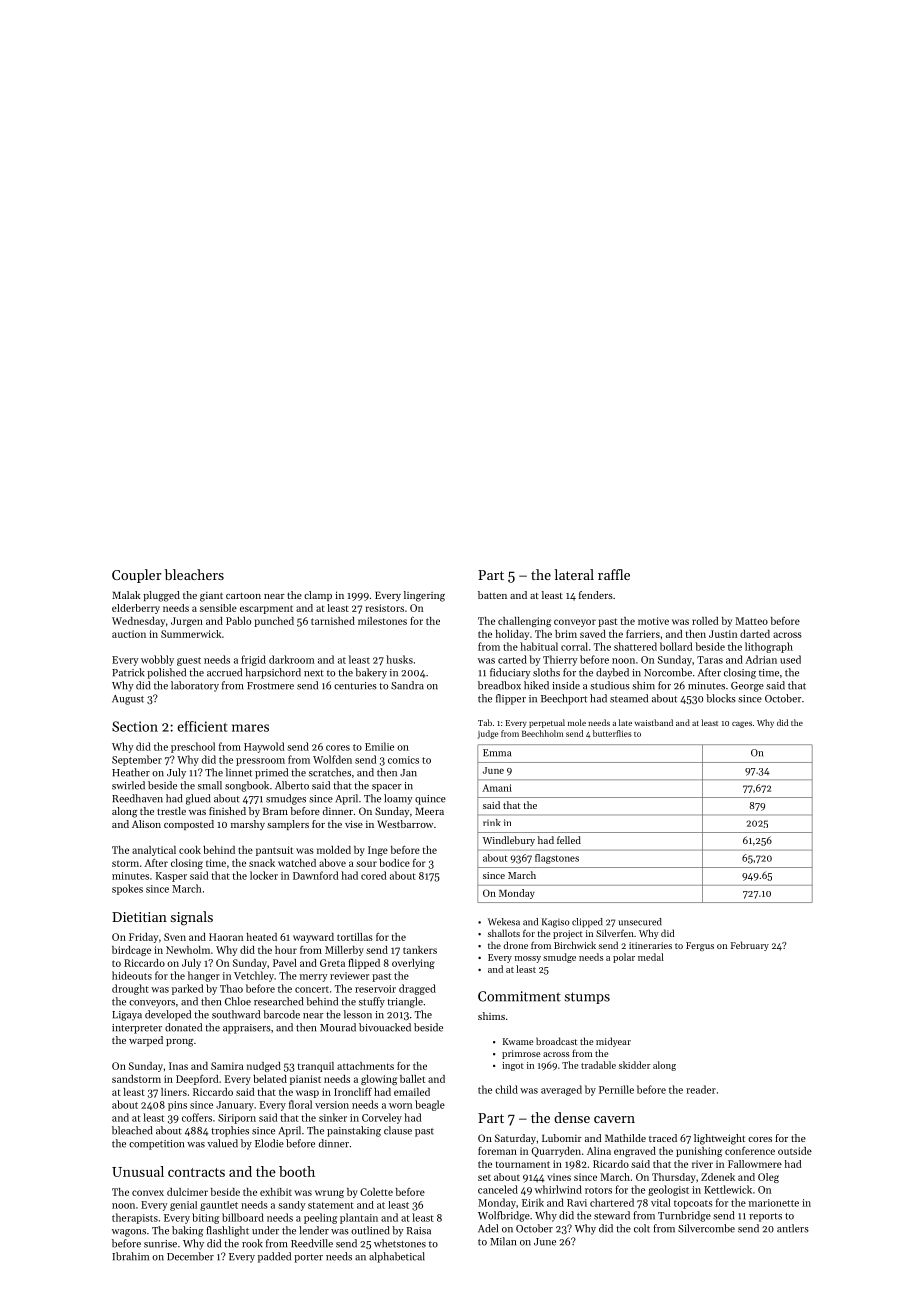  What do you see at coordinates (269, 1143) in the screenshot?
I see `Elodie` at bounding box center [269, 1143].
